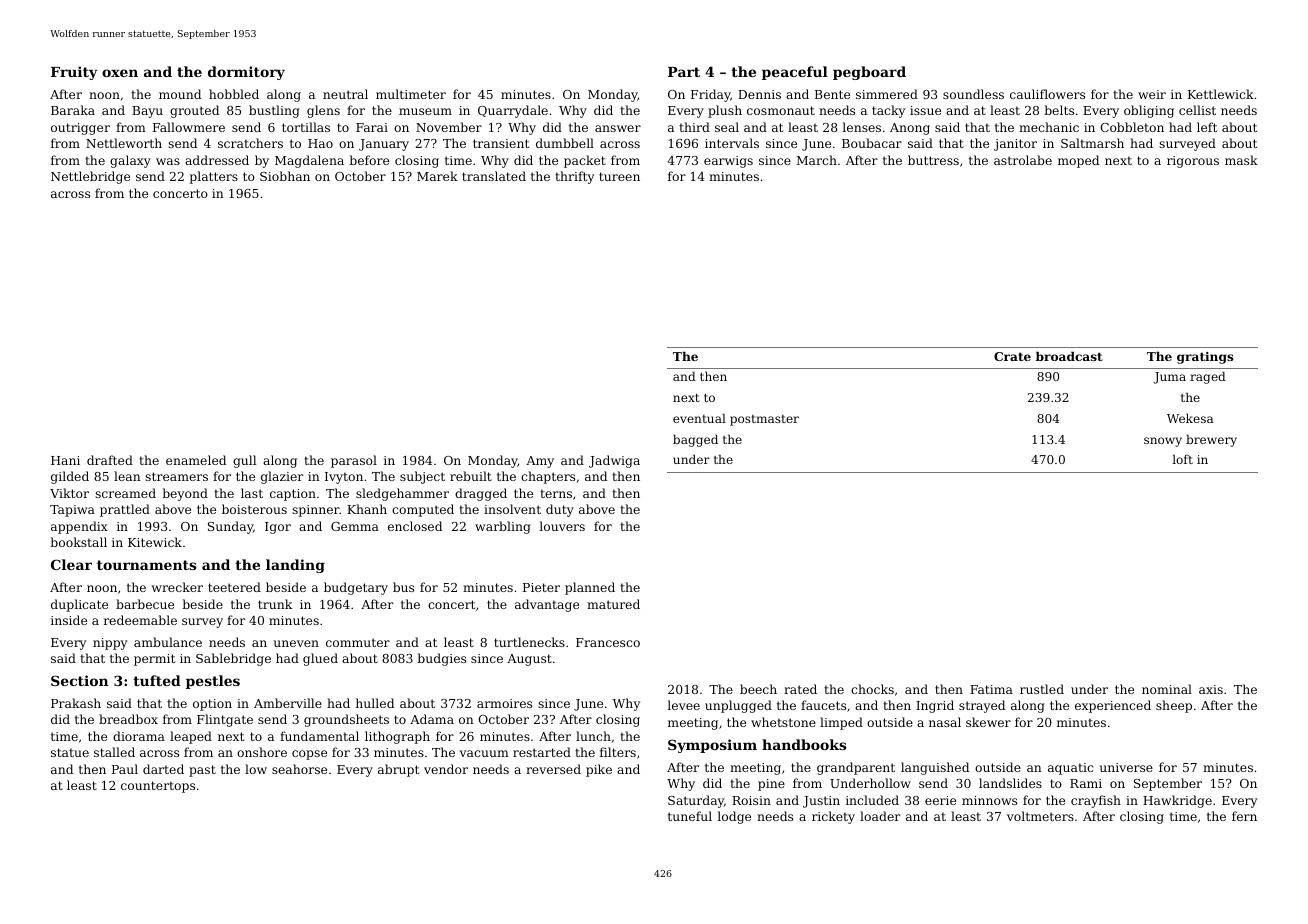 The width and height of the page is (1308, 924). What do you see at coordinates (120, 73) in the page?
I see `oxen` at bounding box center [120, 73].
